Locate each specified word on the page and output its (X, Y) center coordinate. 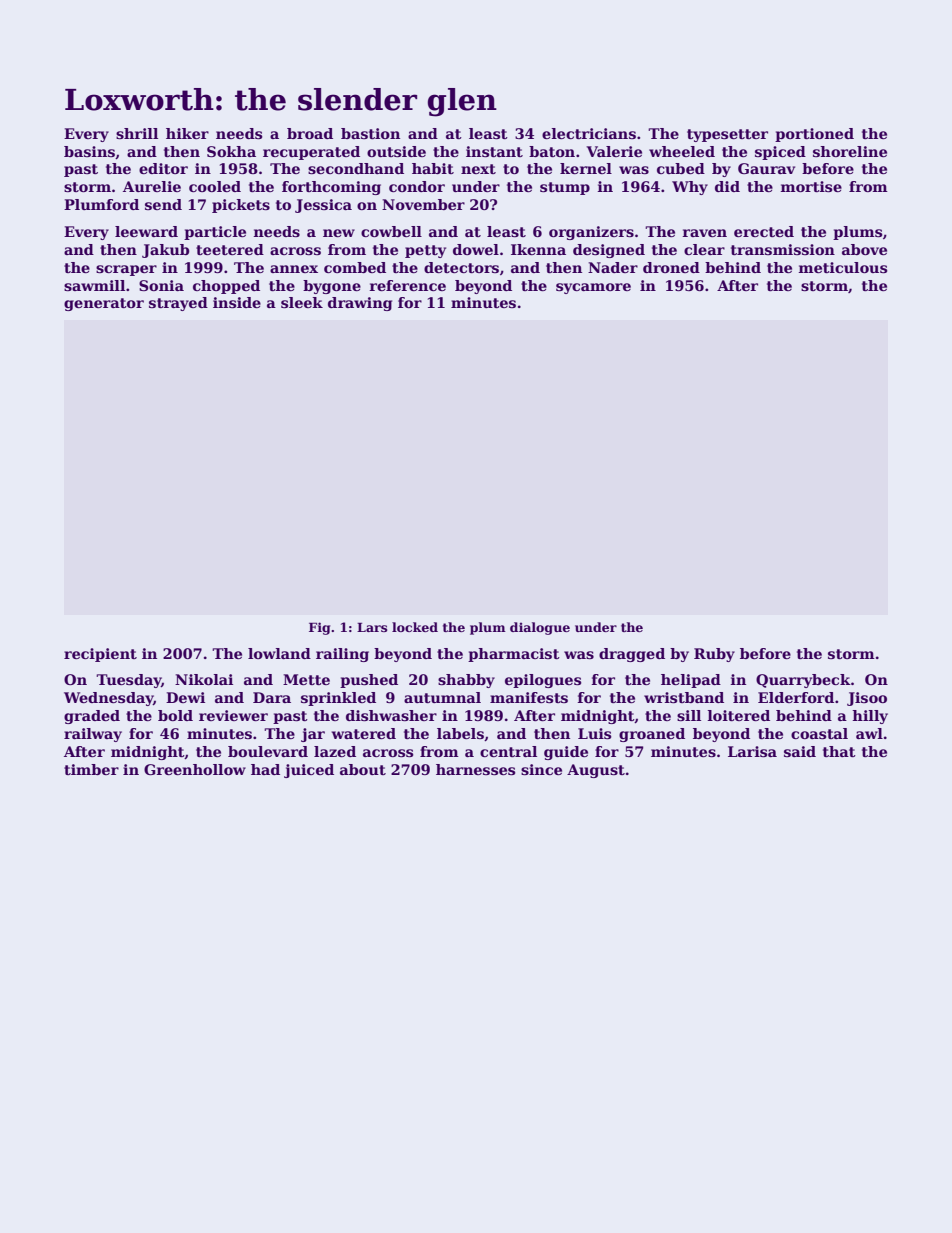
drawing (360, 304)
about (363, 769)
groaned (652, 735)
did (727, 186)
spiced (780, 153)
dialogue (540, 628)
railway (93, 735)
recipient (100, 655)
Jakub (165, 251)
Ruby (714, 655)
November (423, 204)
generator (104, 304)
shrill (137, 133)
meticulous (843, 267)
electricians (589, 133)
